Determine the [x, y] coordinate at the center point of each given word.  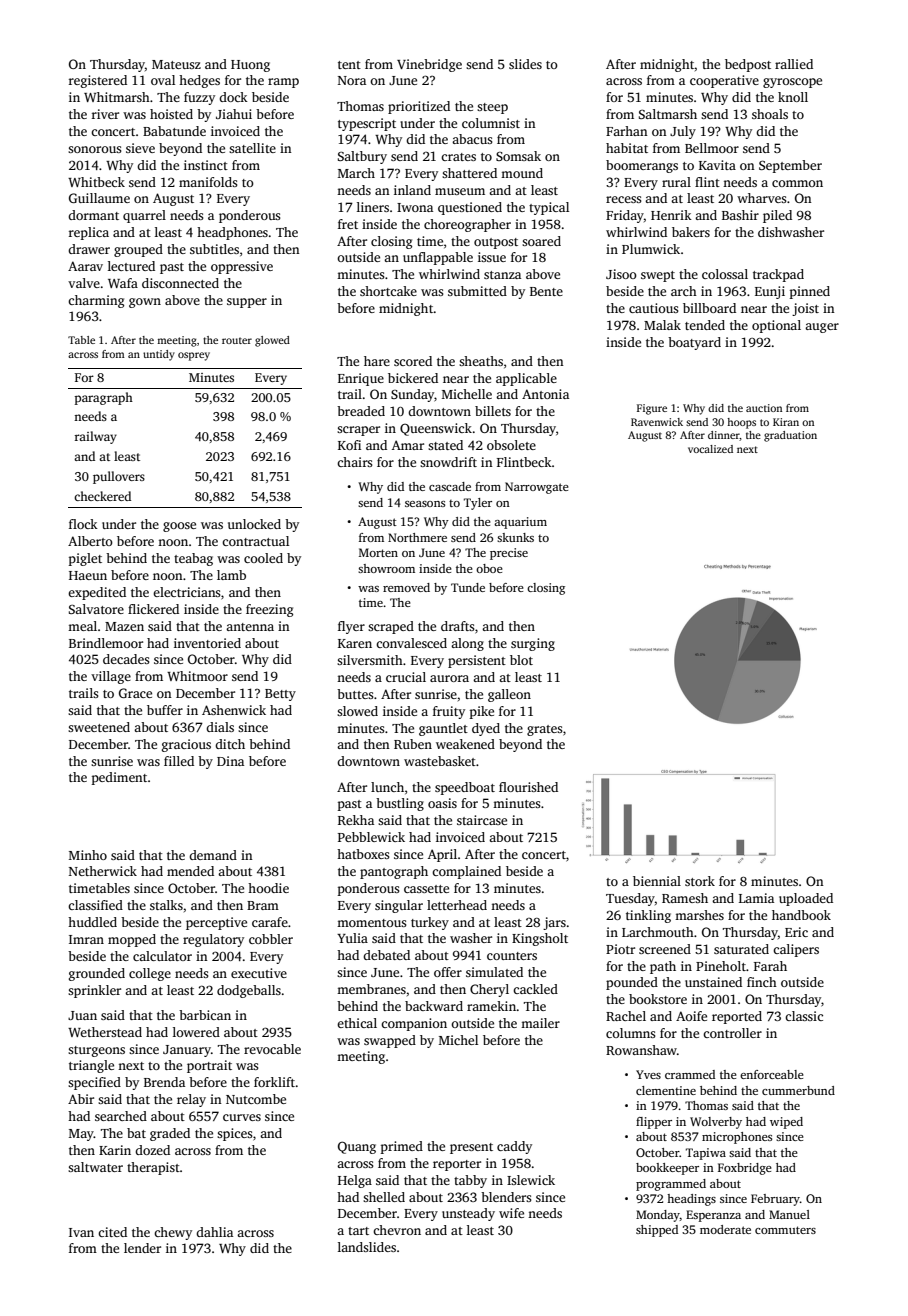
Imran [86, 939]
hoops [741, 423]
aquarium [520, 523]
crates [458, 157]
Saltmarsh [668, 114]
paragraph [104, 398]
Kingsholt [540, 939]
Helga [355, 1181]
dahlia [214, 1232]
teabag [193, 559]
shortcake [388, 291]
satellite [252, 148]
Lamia [756, 898]
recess [624, 199]
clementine [666, 1090]
